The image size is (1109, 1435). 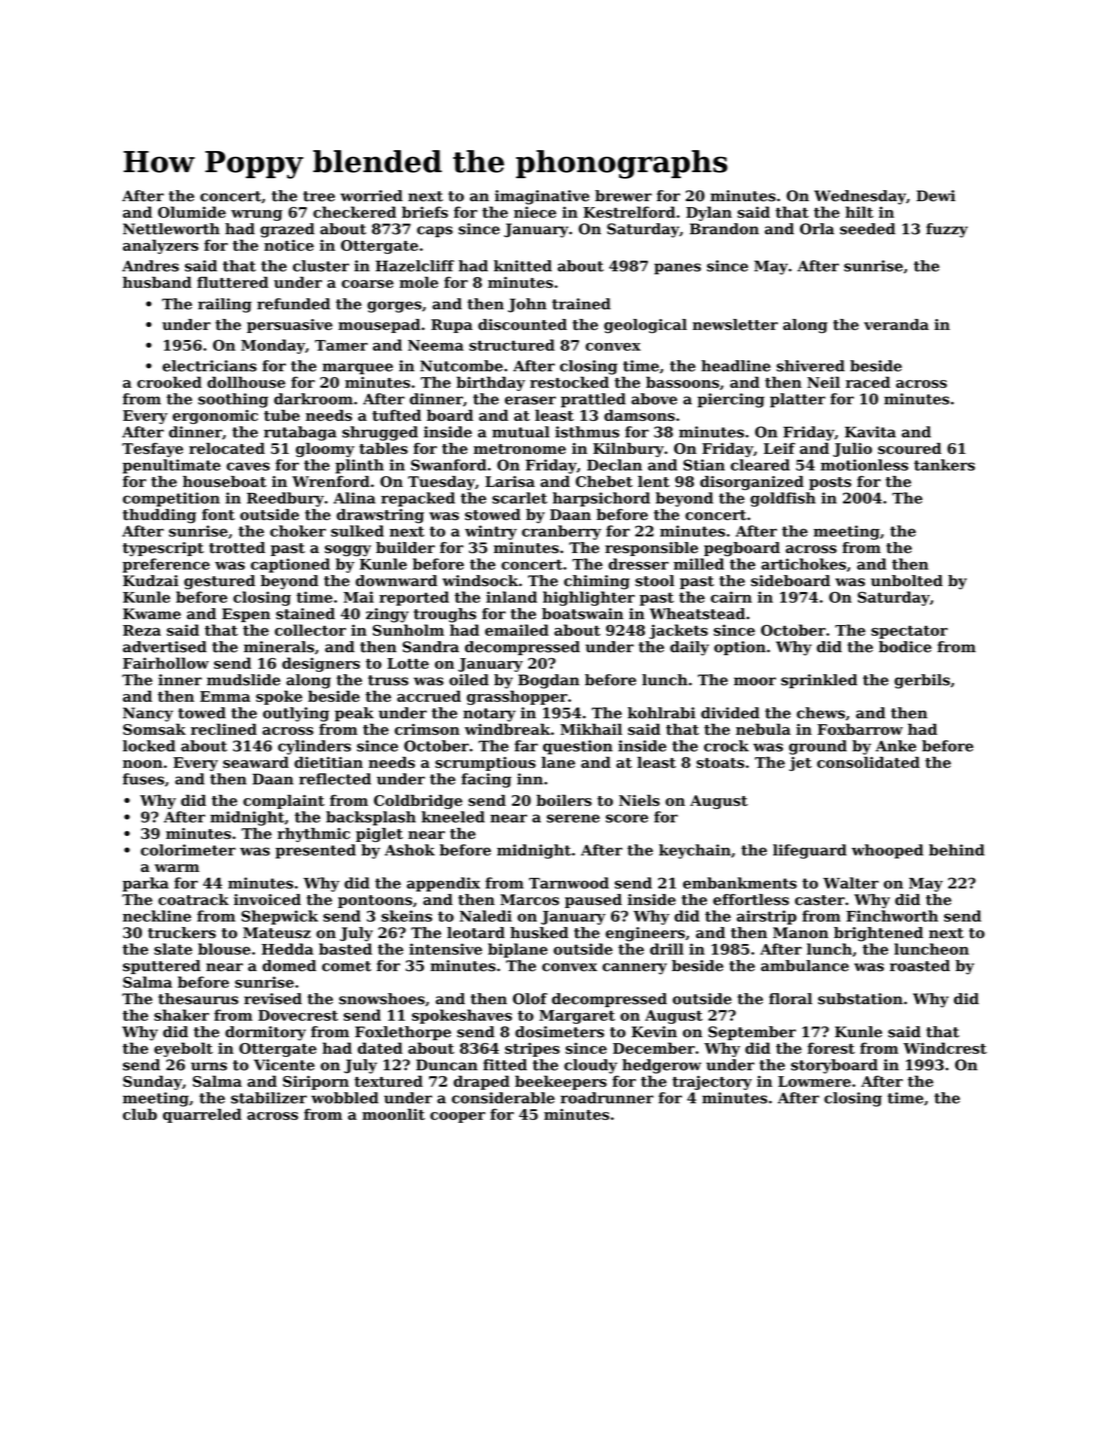 What do you see at coordinates (581, 304) in the screenshot?
I see `trained` at bounding box center [581, 304].
